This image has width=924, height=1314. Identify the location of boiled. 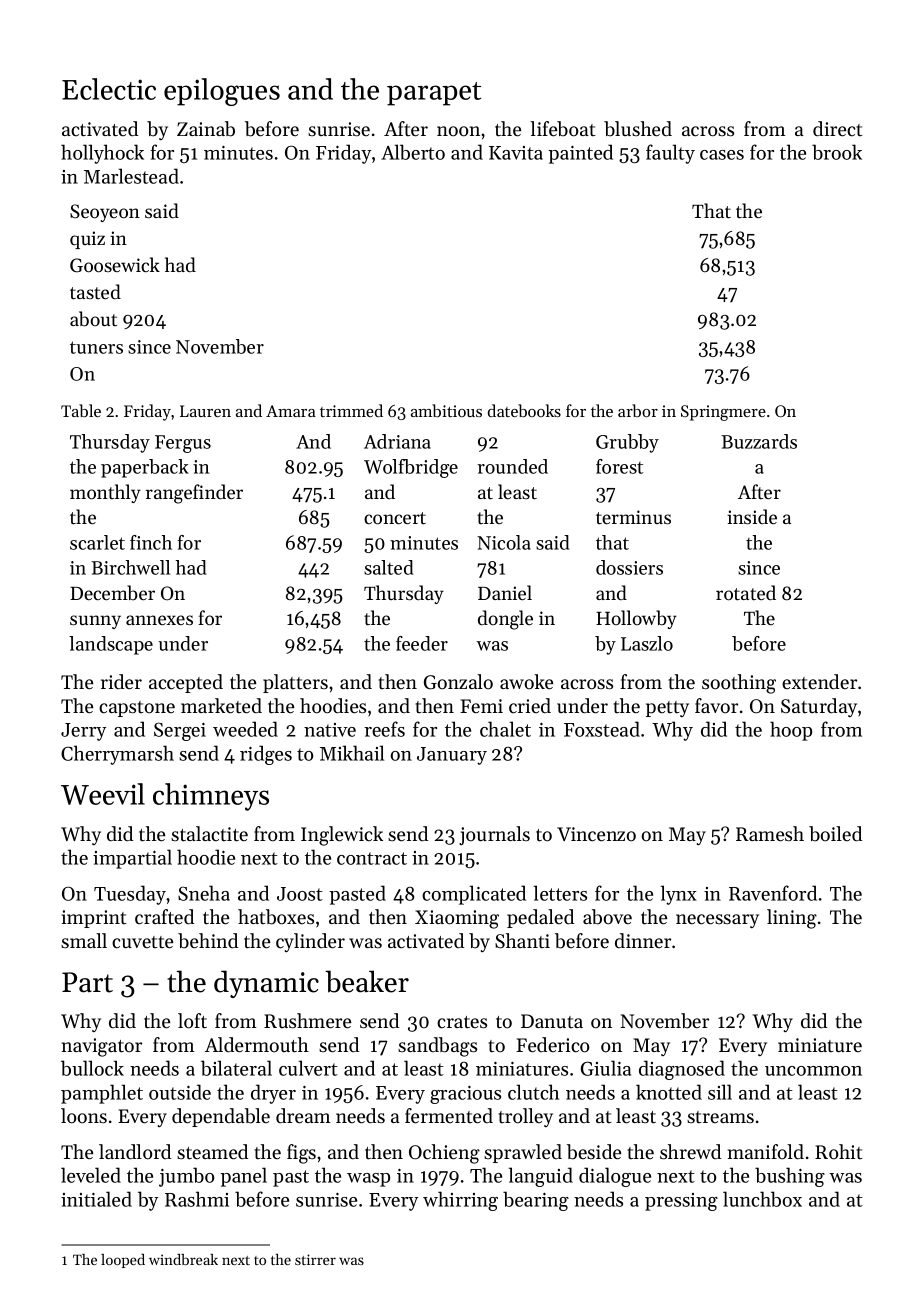
(835, 834).
